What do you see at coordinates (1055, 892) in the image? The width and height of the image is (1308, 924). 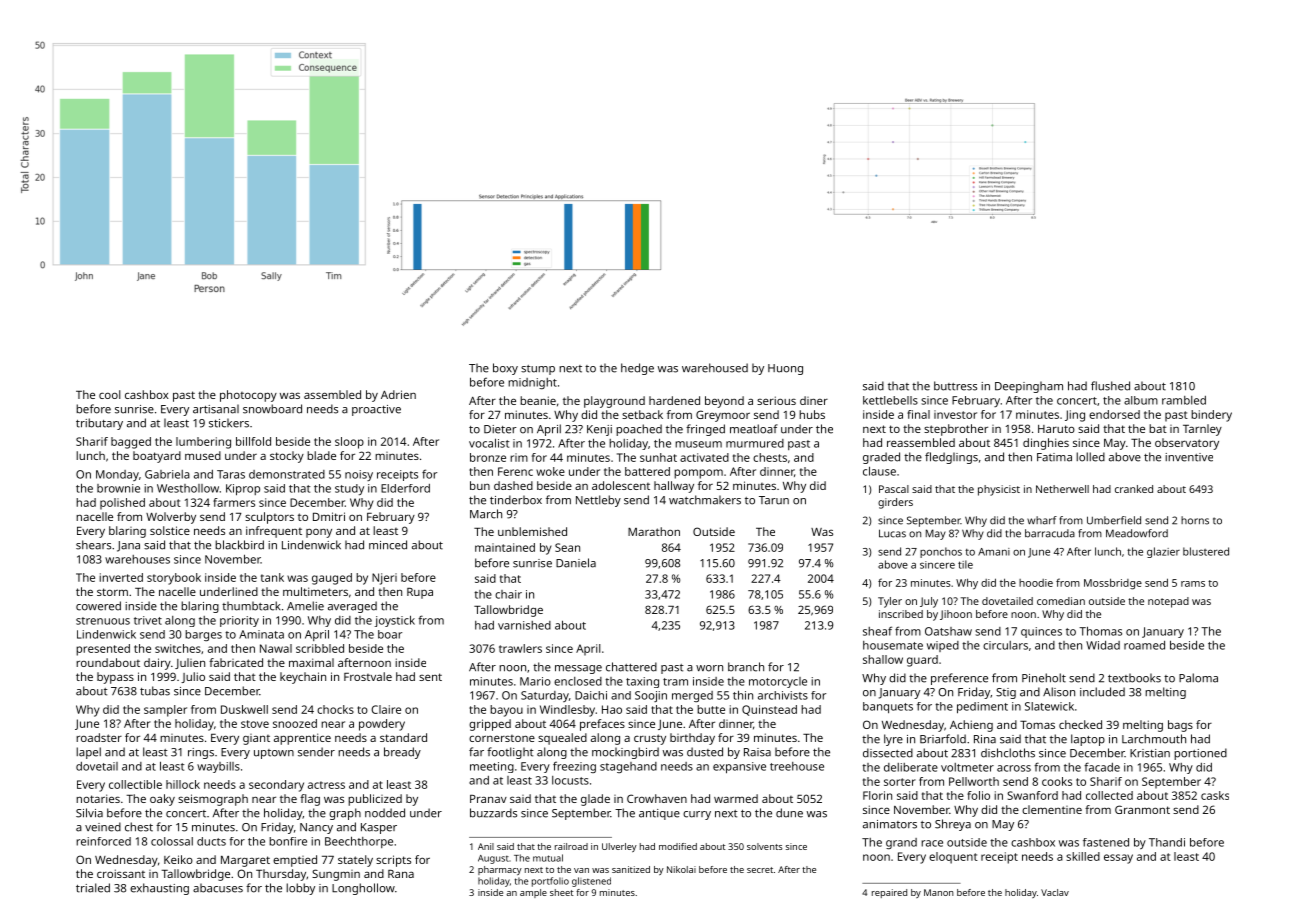 I see `Vaclav` at bounding box center [1055, 892].
